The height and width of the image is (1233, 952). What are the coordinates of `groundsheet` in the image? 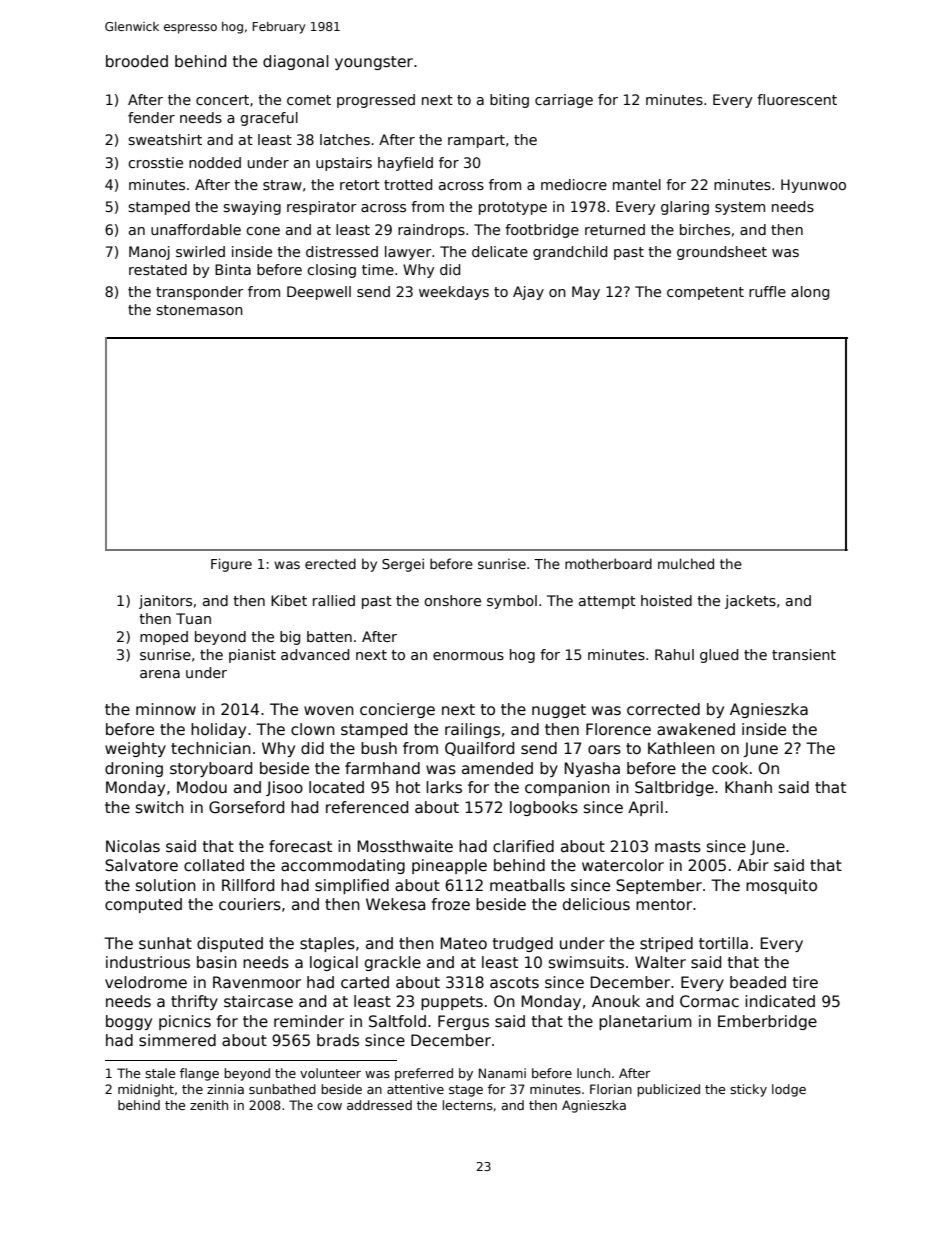 It's located at (722, 253).
